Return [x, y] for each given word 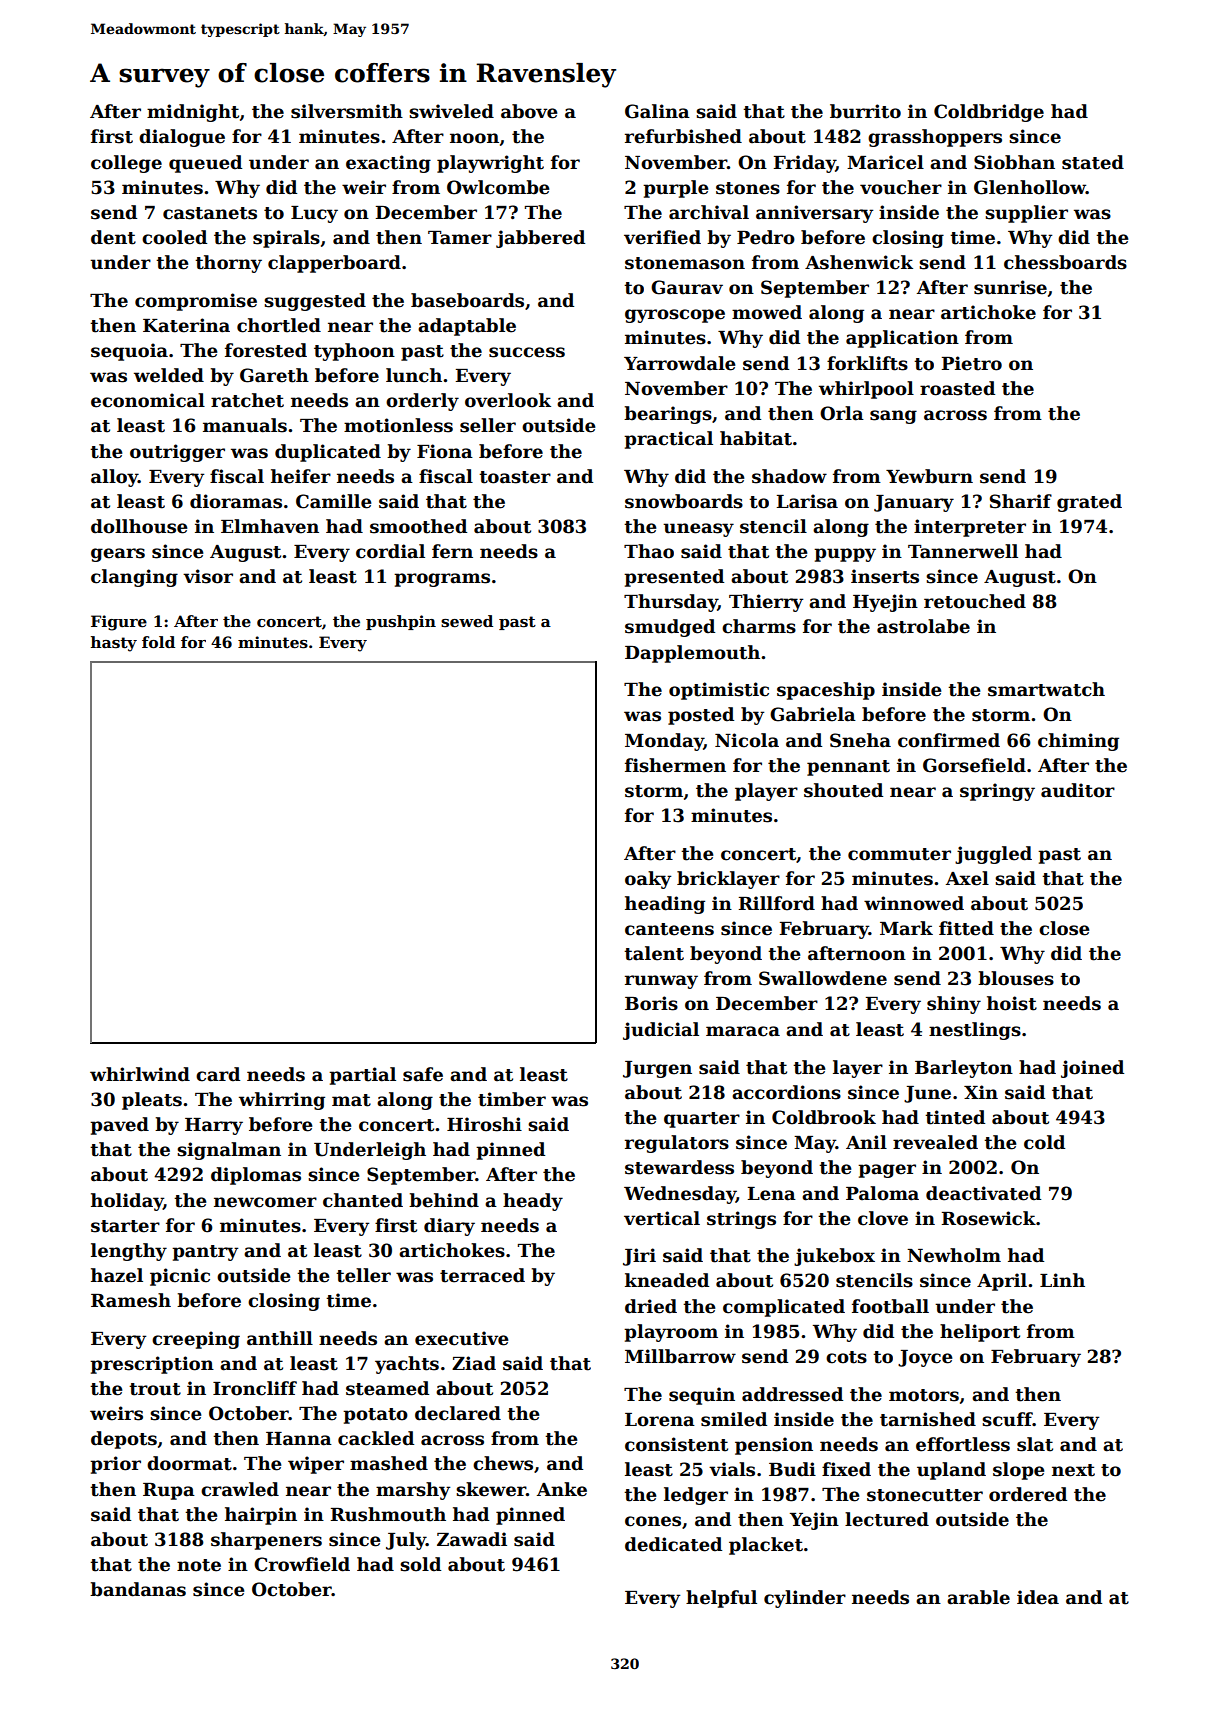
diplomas [256, 1176]
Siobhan [1014, 162]
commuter [899, 854]
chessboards [1065, 262]
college [126, 164]
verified [662, 237]
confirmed [949, 740]
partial [362, 1076]
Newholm [954, 1255]
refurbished [683, 136]
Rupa [169, 1491]
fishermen [675, 765]
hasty [114, 644]
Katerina [186, 325]
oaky [648, 880]
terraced [482, 1275]
